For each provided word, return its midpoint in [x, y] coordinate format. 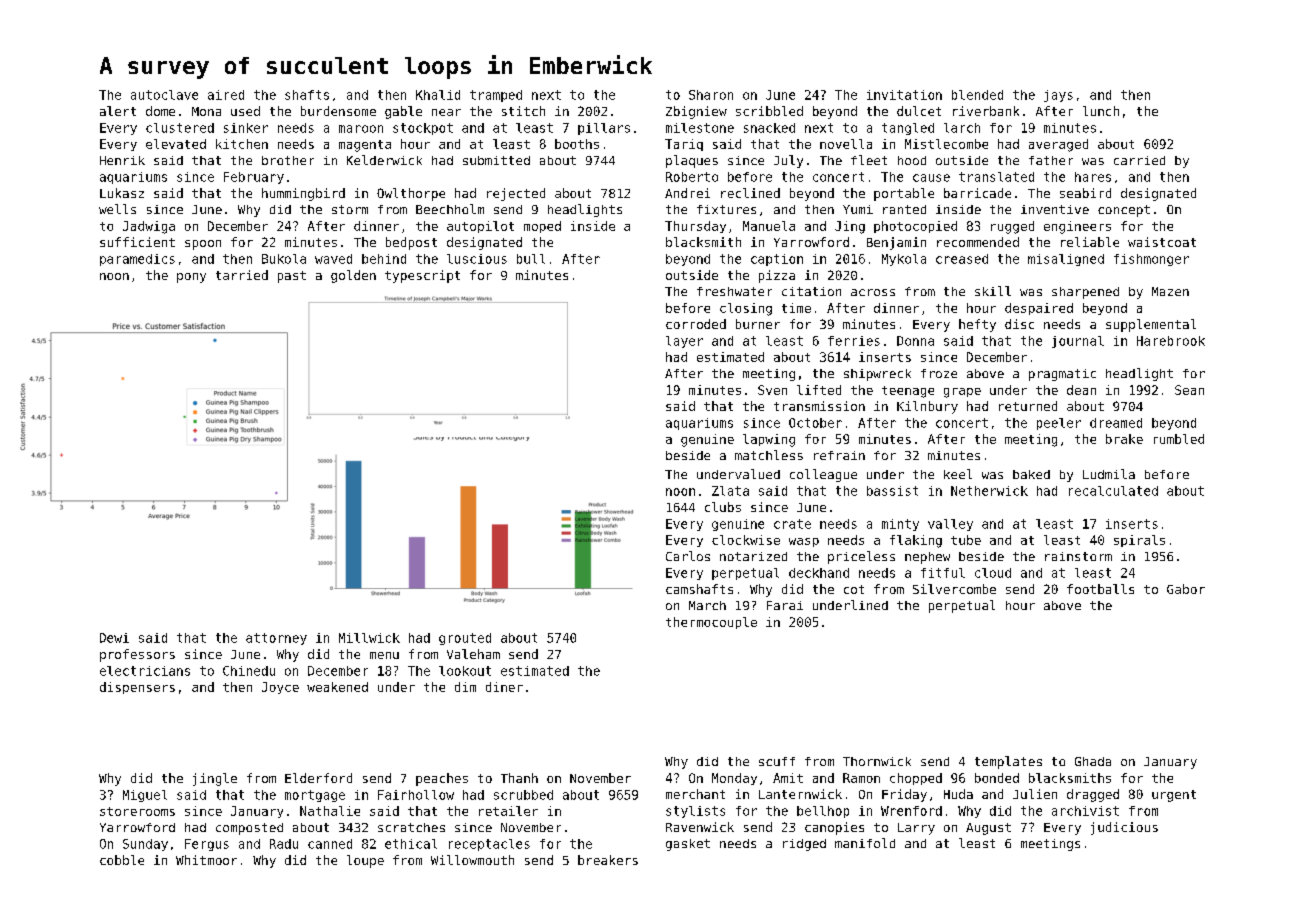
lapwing [769, 440]
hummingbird [303, 194]
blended [977, 95]
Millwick [369, 638]
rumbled [1179, 439]
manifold [865, 843]
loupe [365, 861]
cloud [993, 573]
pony [191, 278]
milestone [700, 128]
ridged [804, 845]
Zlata [730, 491]
